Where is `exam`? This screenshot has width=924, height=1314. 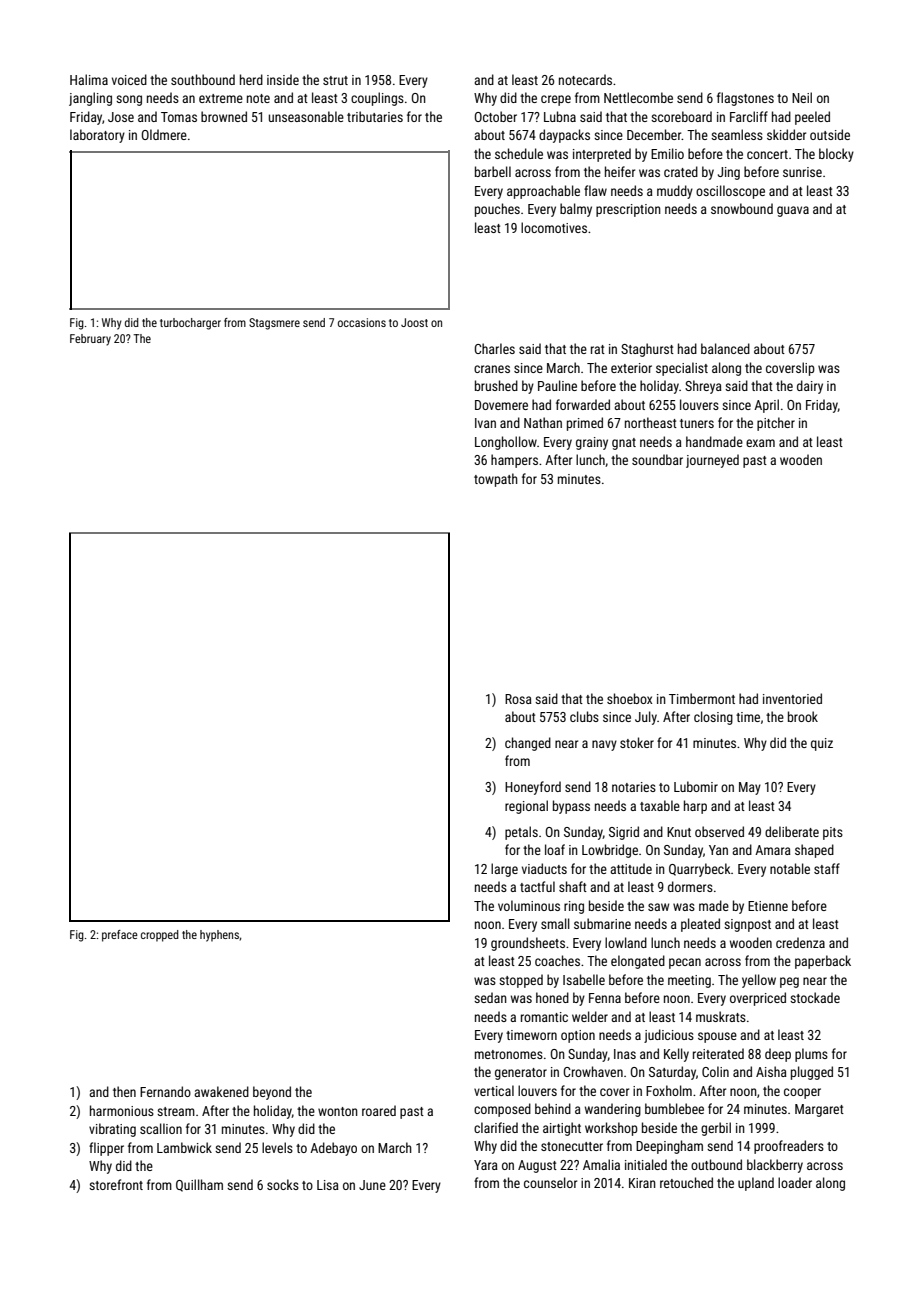
exam is located at coordinates (760, 443).
